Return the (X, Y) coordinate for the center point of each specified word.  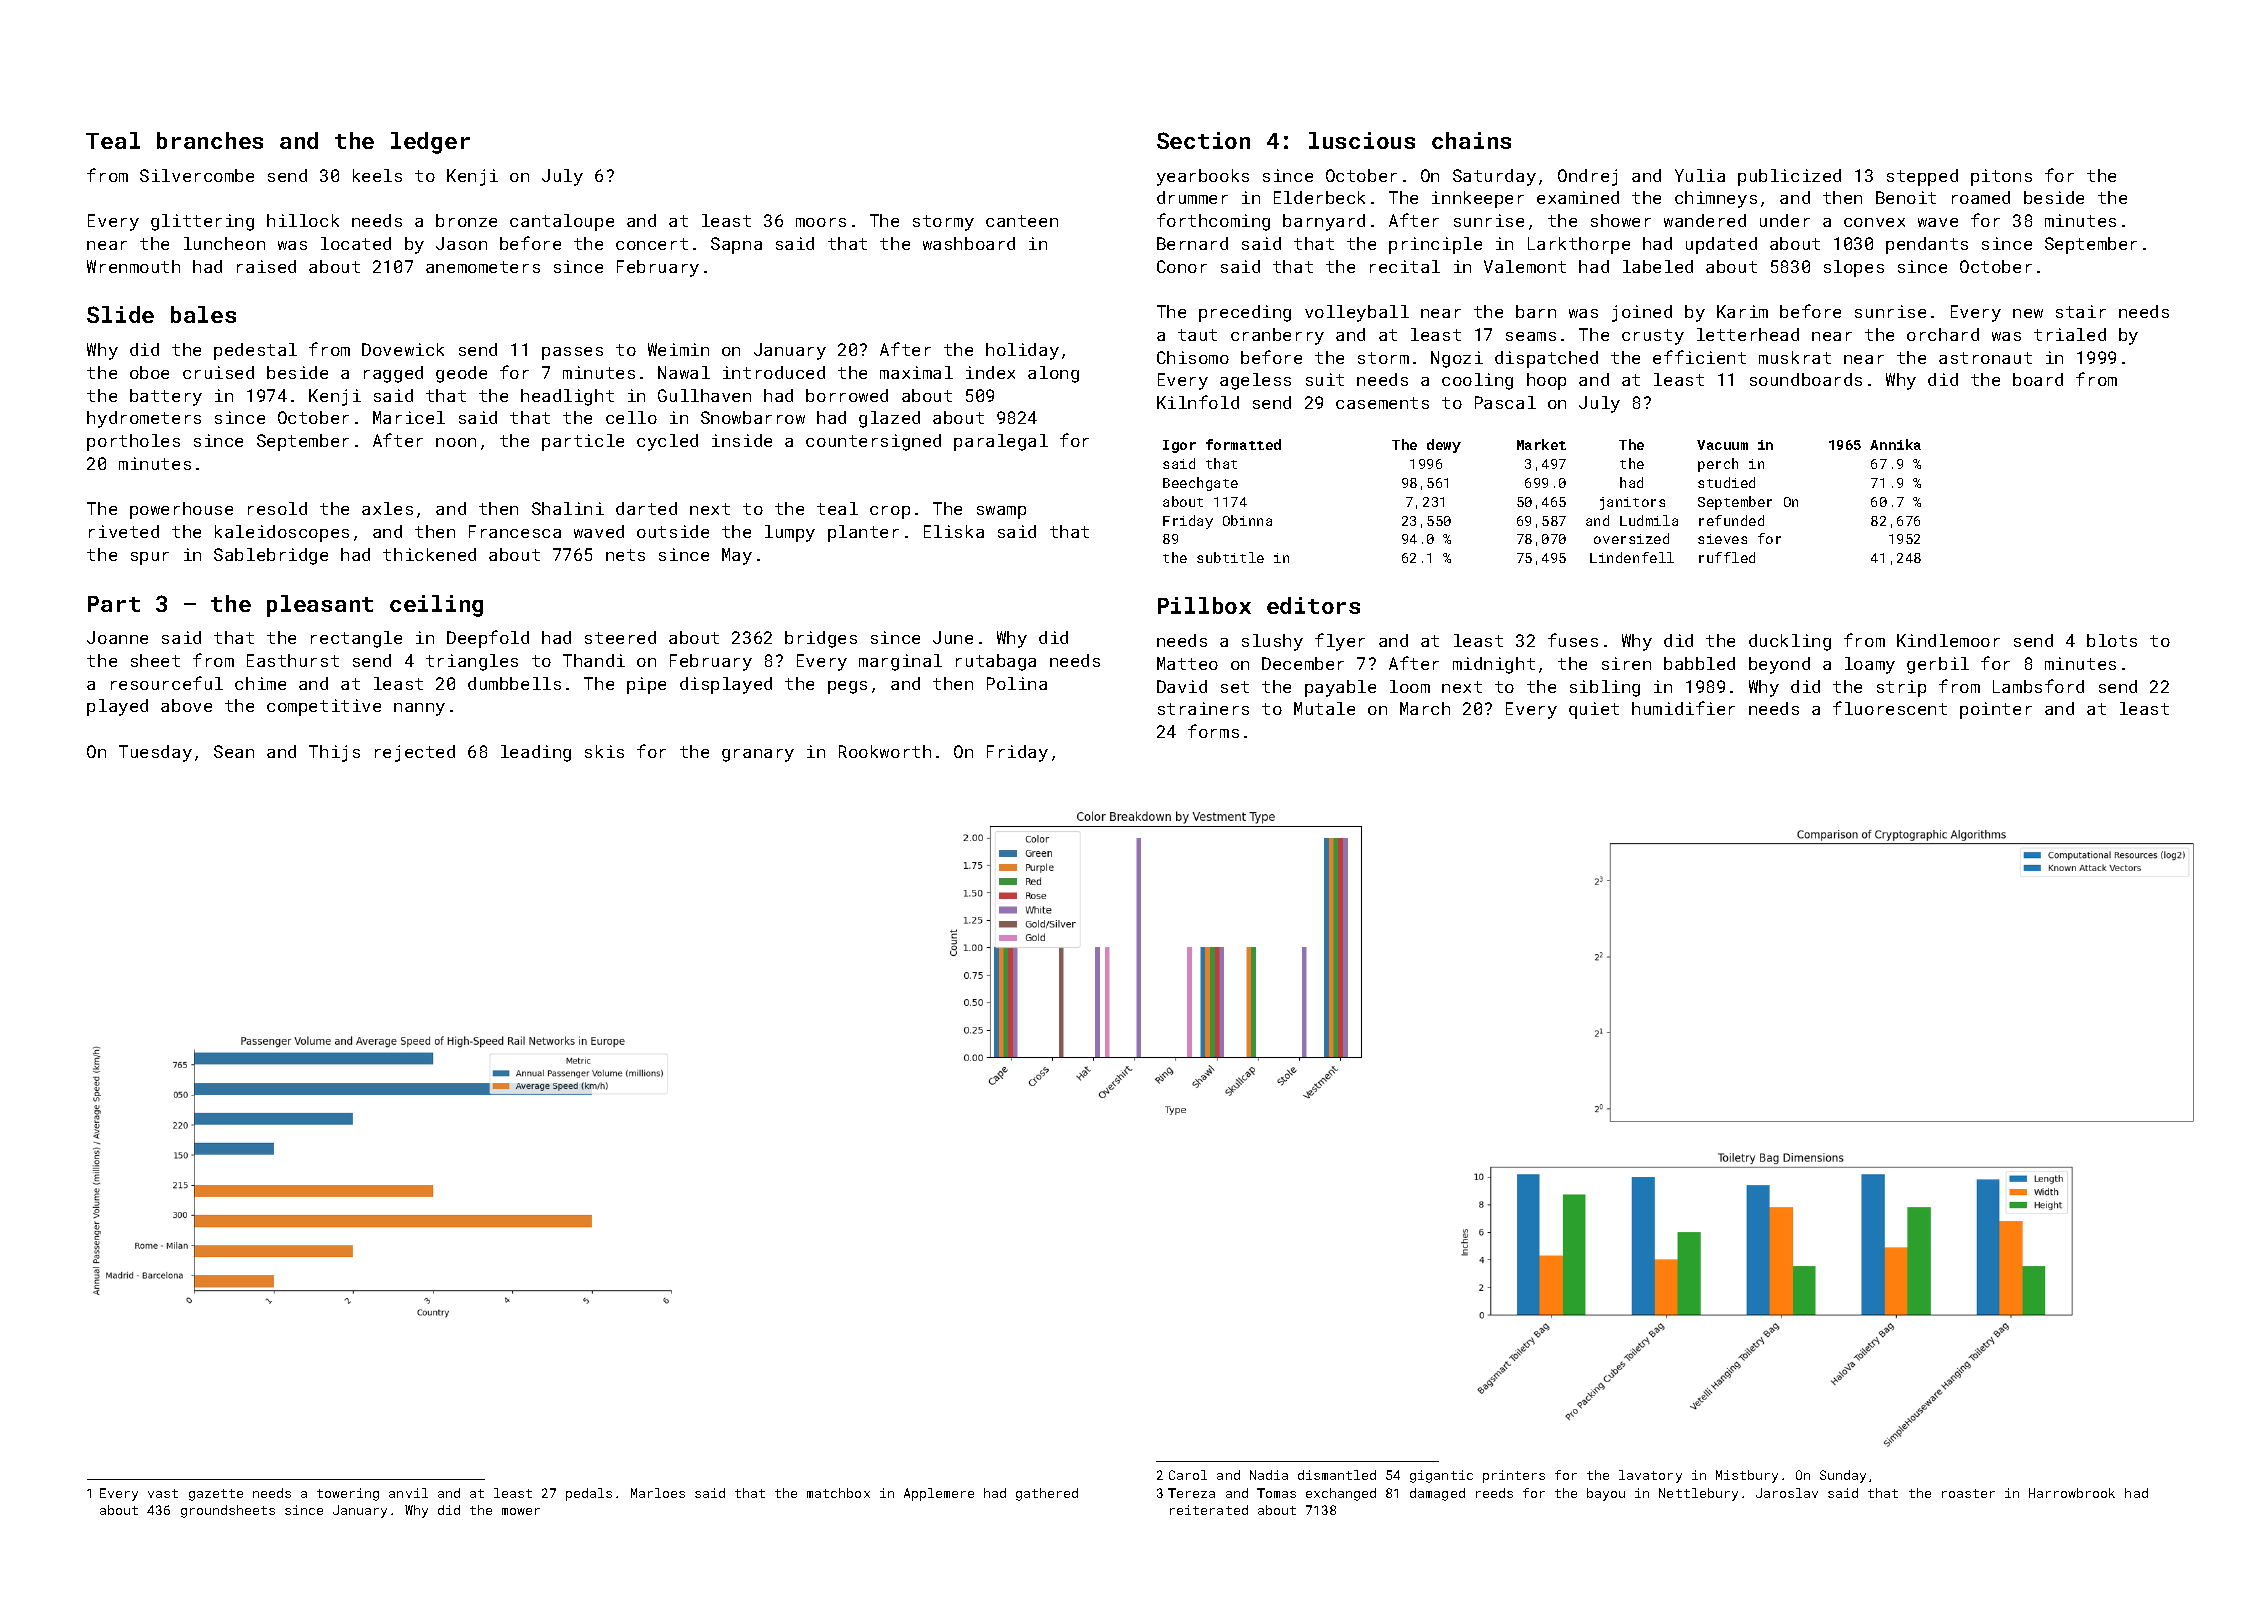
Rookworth (885, 751)
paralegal (1001, 442)
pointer (1996, 710)
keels (377, 175)
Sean (234, 751)
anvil (408, 1493)
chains (1471, 140)
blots (2112, 640)
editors (1313, 605)
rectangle (356, 639)
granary (758, 755)
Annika (1895, 444)
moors (821, 222)
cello (631, 417)
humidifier (1683, 708)
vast (163, 1493)
